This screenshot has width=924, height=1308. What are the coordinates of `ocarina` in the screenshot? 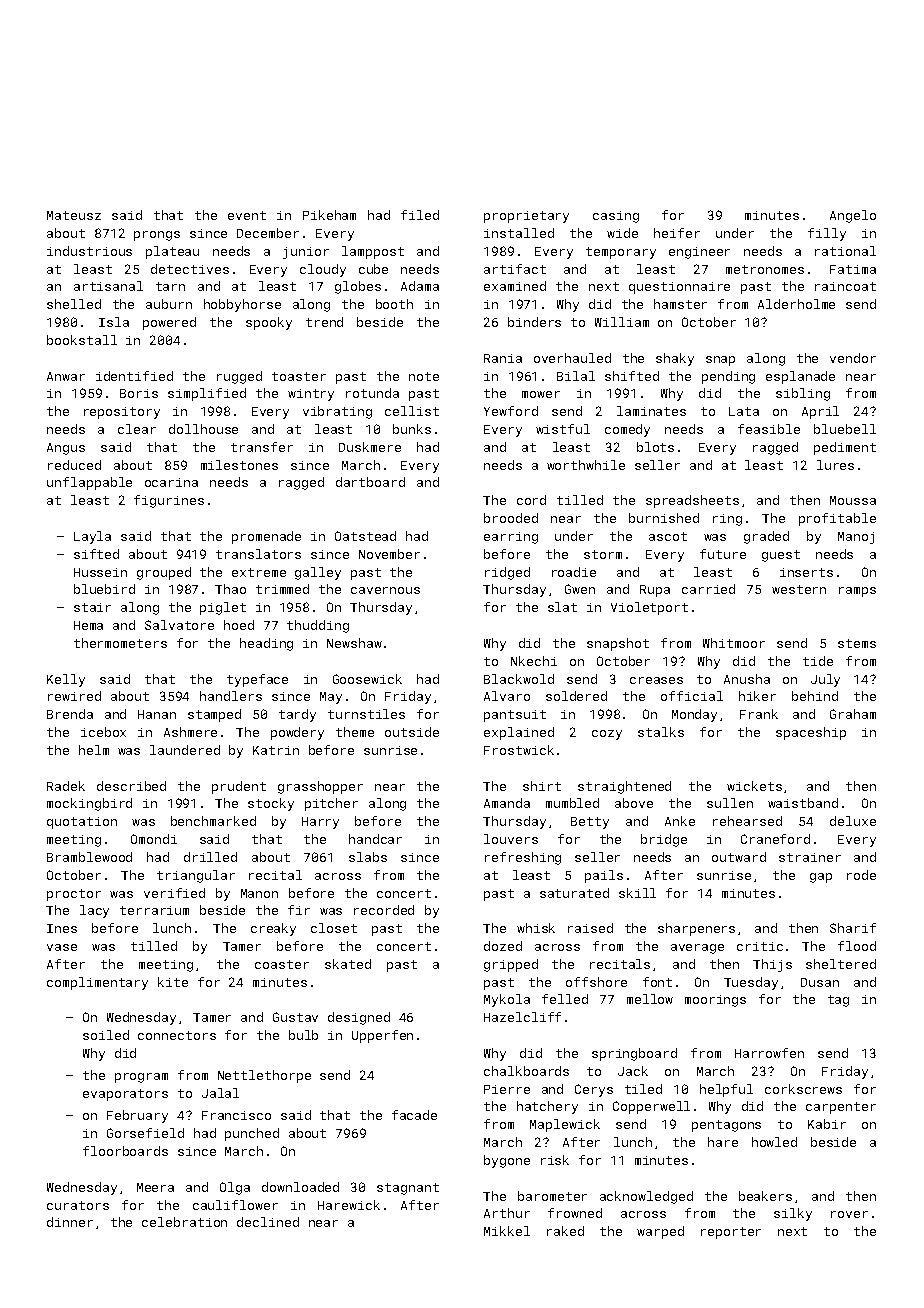 It's located at (171, 482).
